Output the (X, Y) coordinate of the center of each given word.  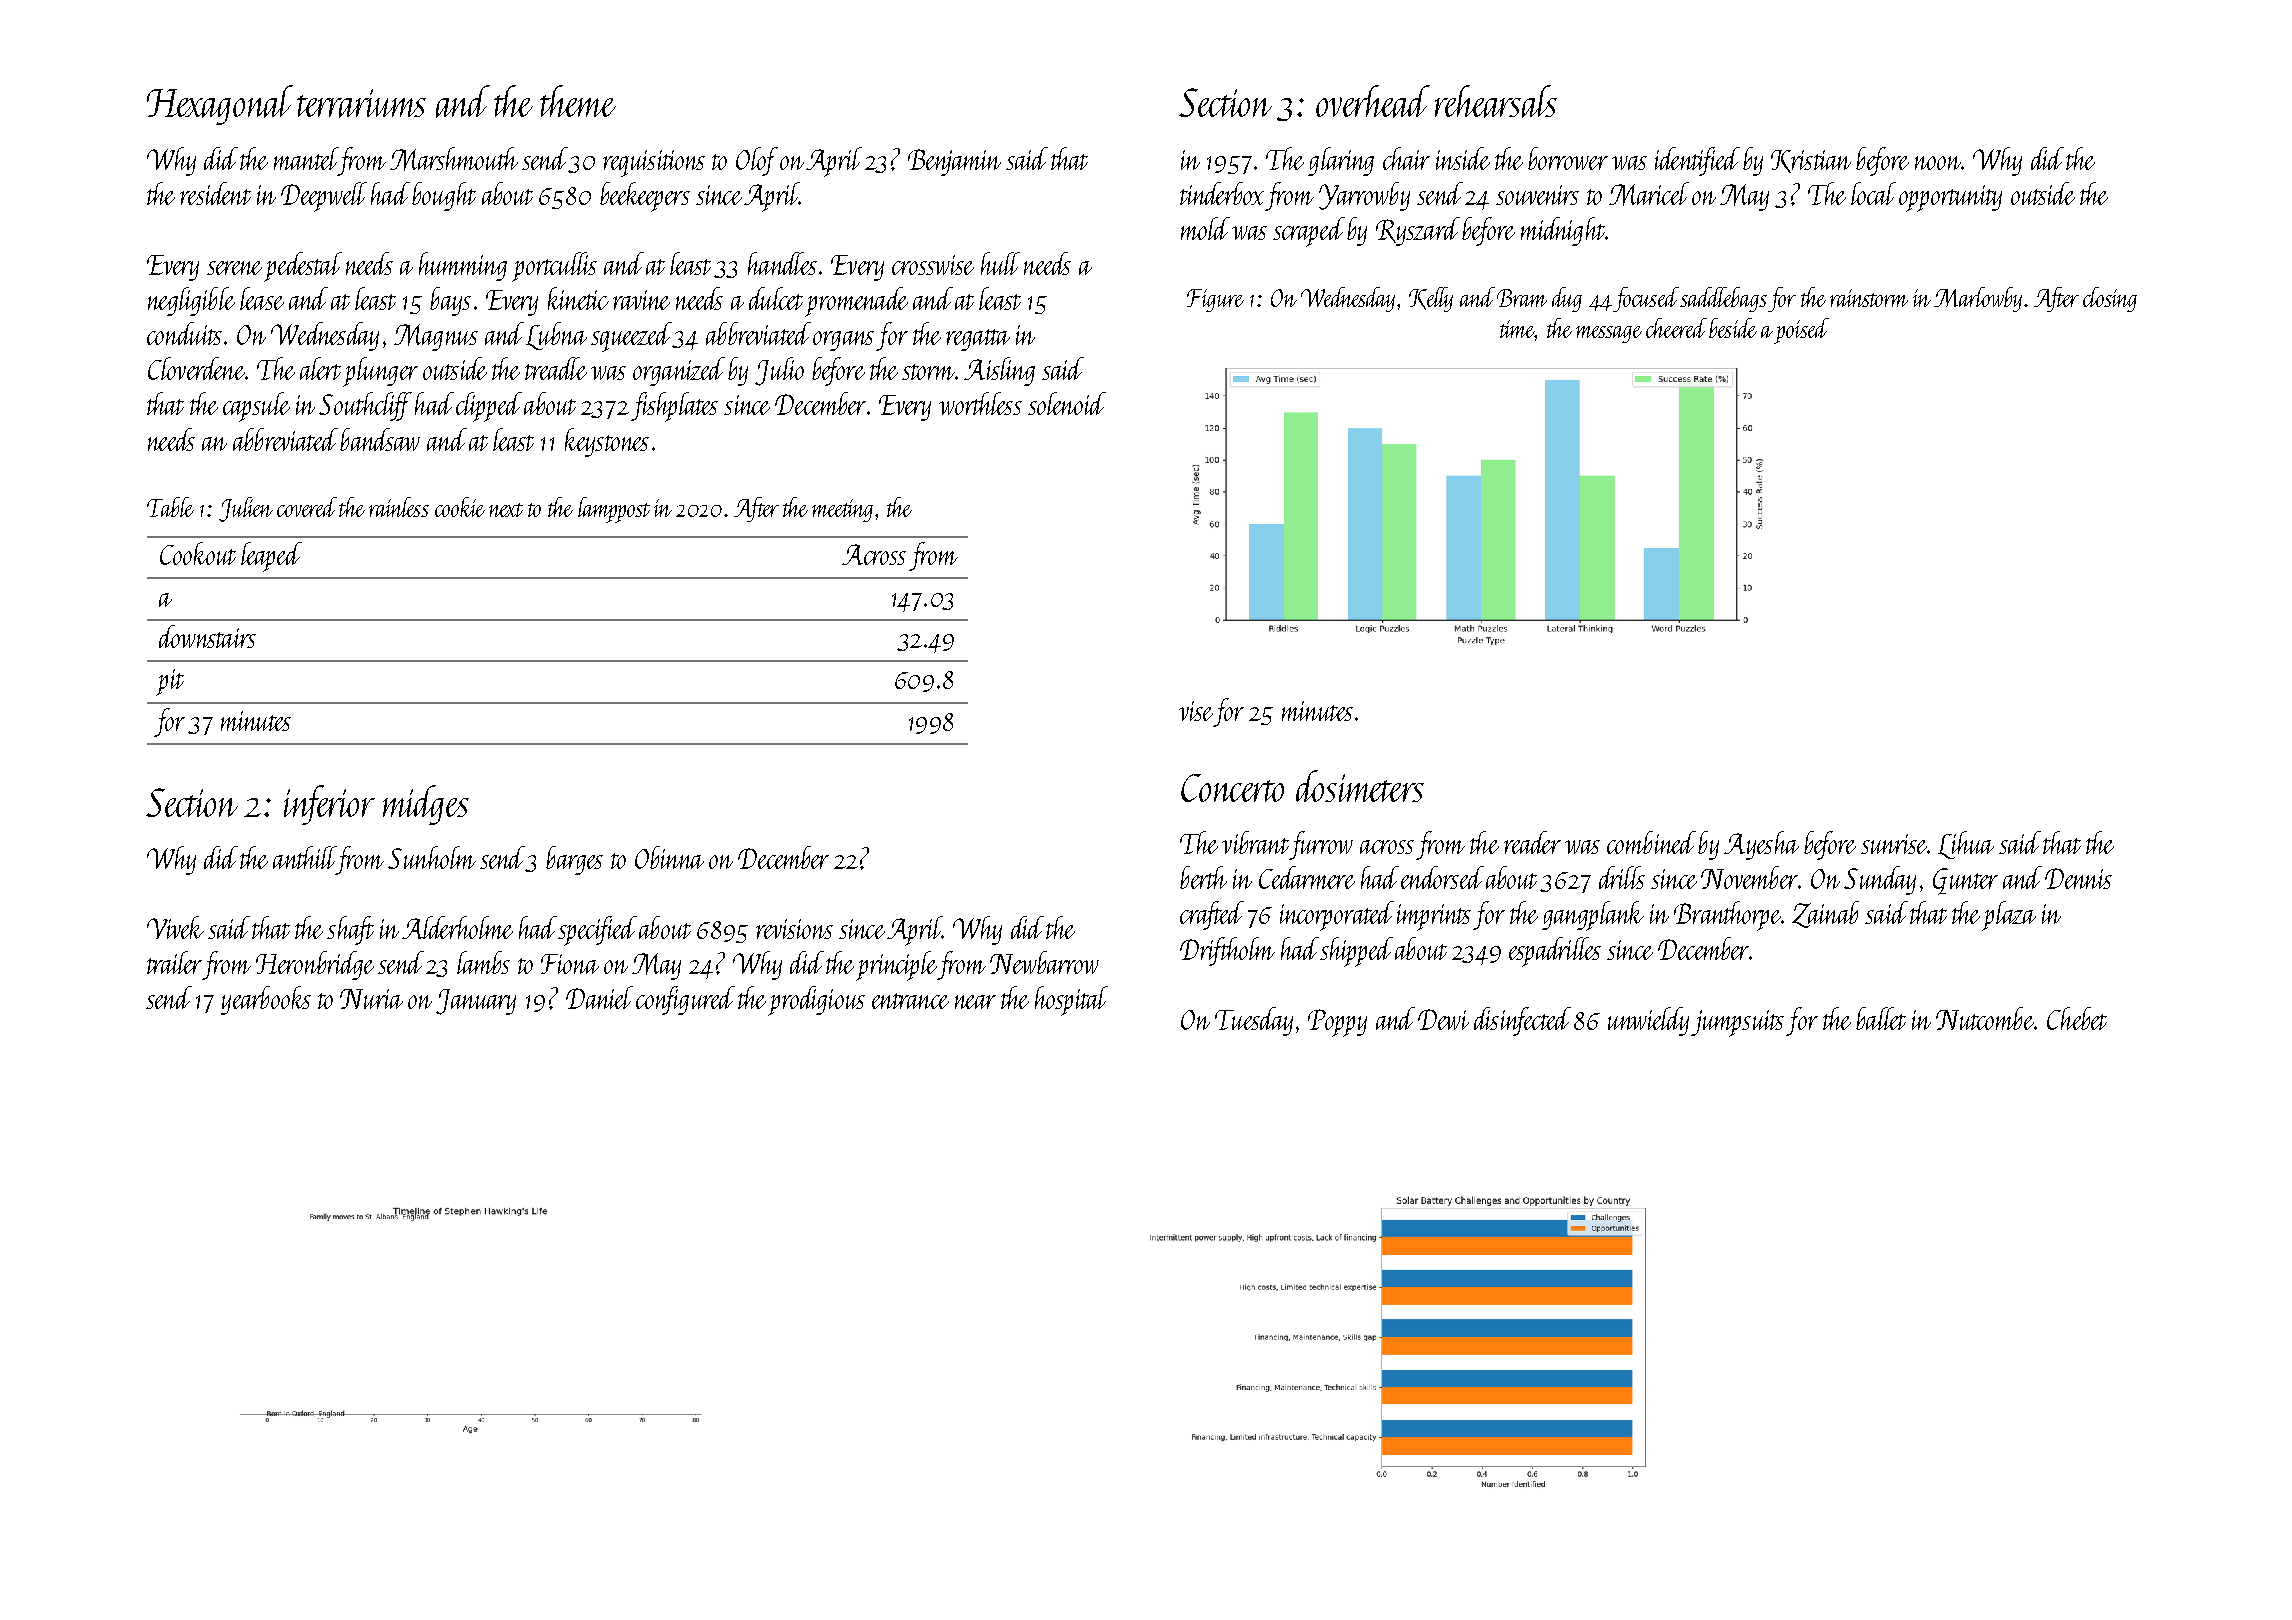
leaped (271, 557)
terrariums (361, 103)
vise (1196, 711)
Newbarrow (1044, 962)
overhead (1373, 101)
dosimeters (1360, 786)
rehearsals (1496, 101)
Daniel (599, 997)
